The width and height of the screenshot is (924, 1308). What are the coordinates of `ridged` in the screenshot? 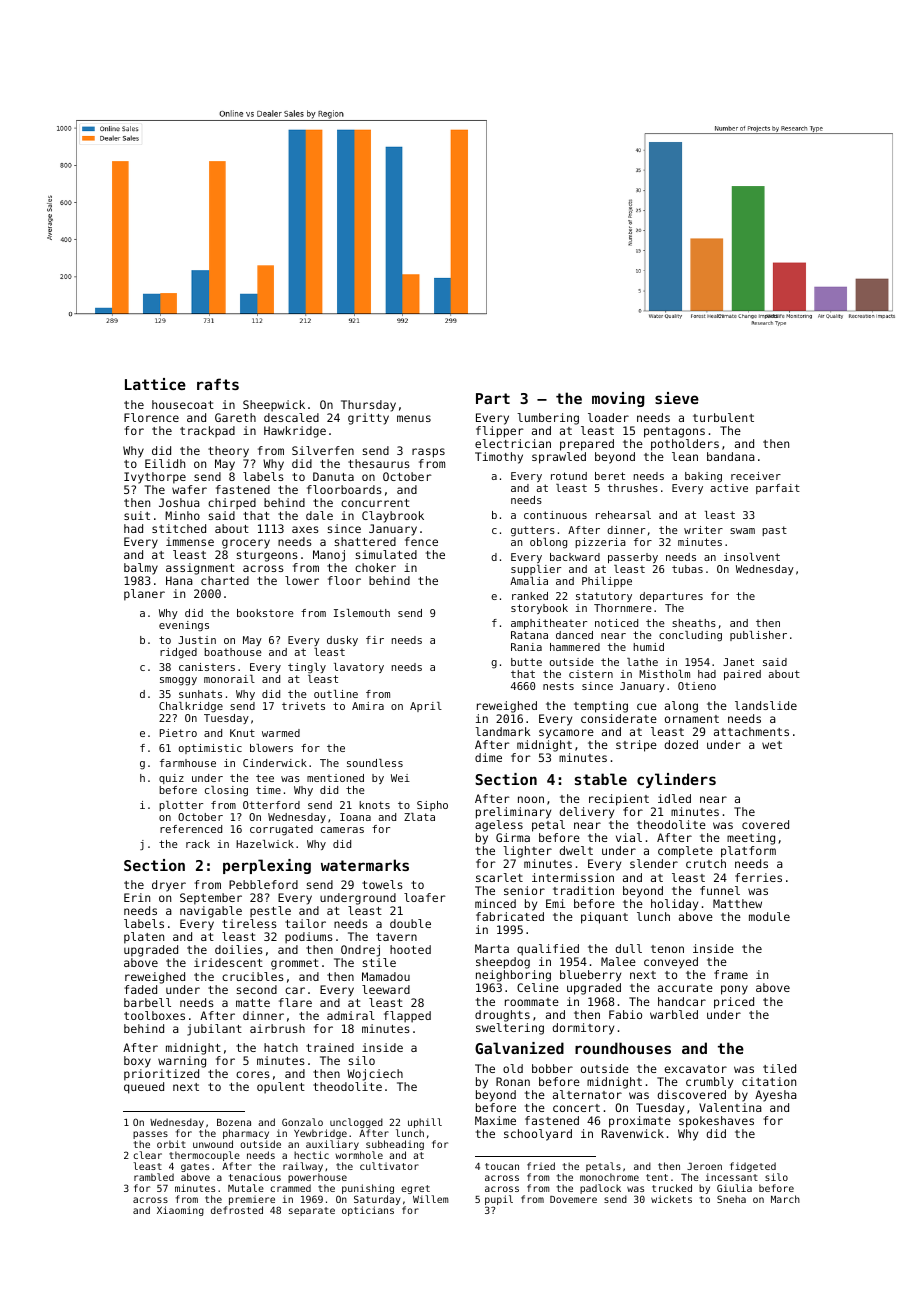 It's located at (178, 653).
